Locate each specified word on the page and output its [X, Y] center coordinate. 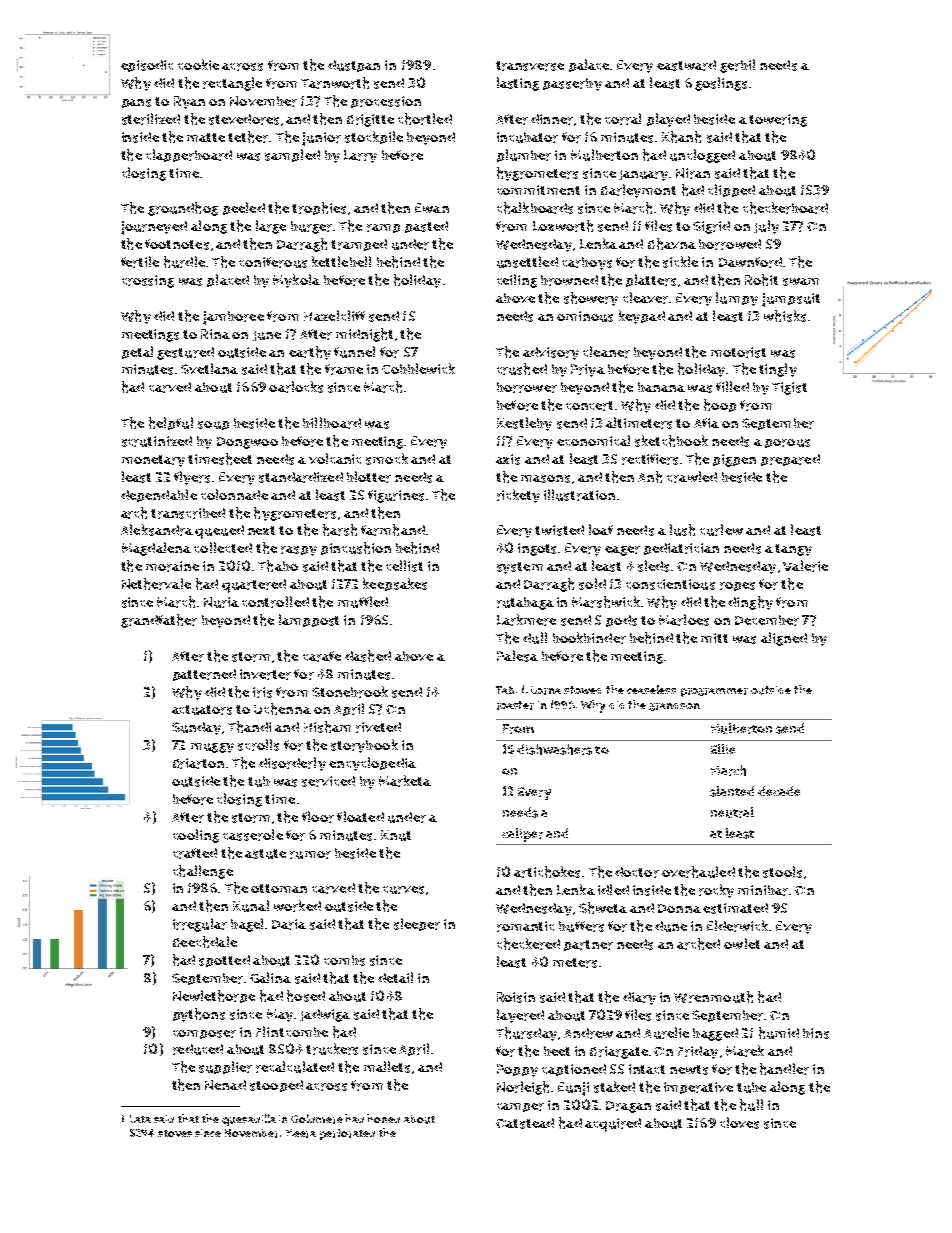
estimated [735, 908]
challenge [203, 872]
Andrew [588, 1033]
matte [206, 137]
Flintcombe [292, 1031]
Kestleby [524, 424]
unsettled [527, 262]
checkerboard [785, 208]
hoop [720, 405]
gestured [185, 353]
